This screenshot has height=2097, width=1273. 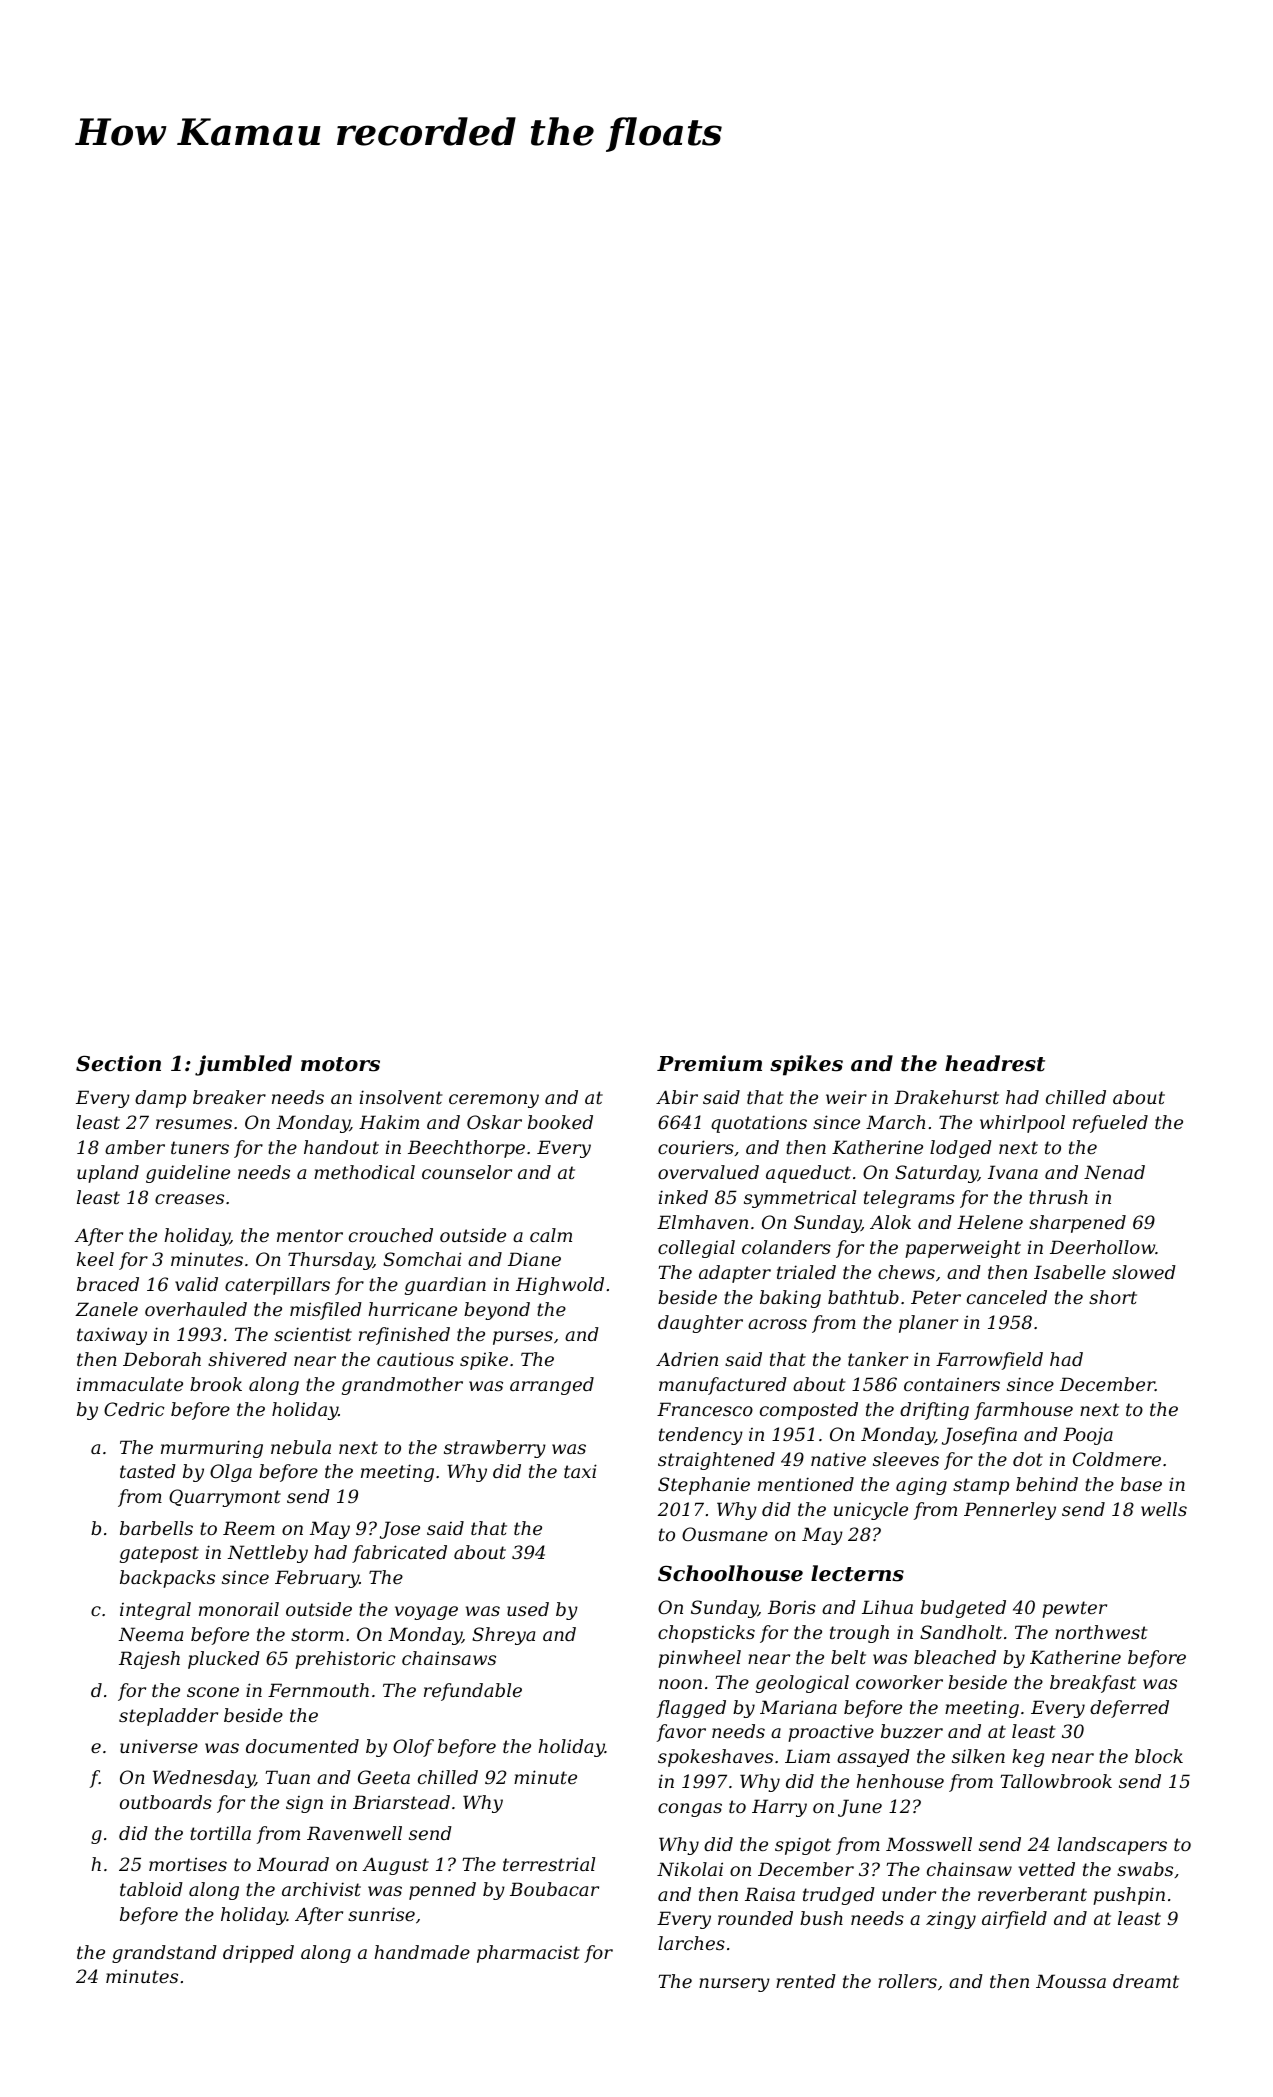 I want to click on Liam, so click(x=807, y=1756).
